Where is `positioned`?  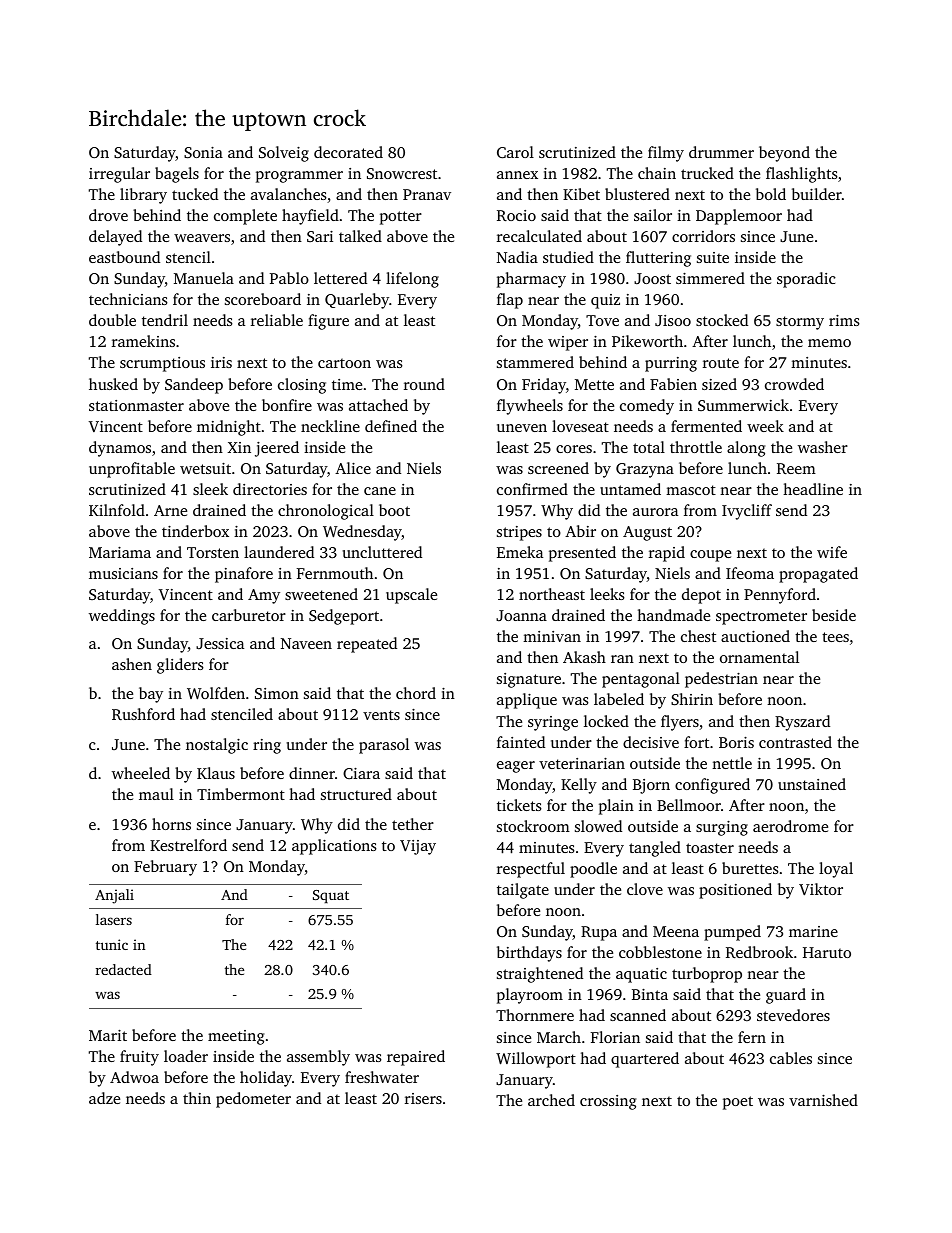
positioned is located at coordinates (735, 891).
